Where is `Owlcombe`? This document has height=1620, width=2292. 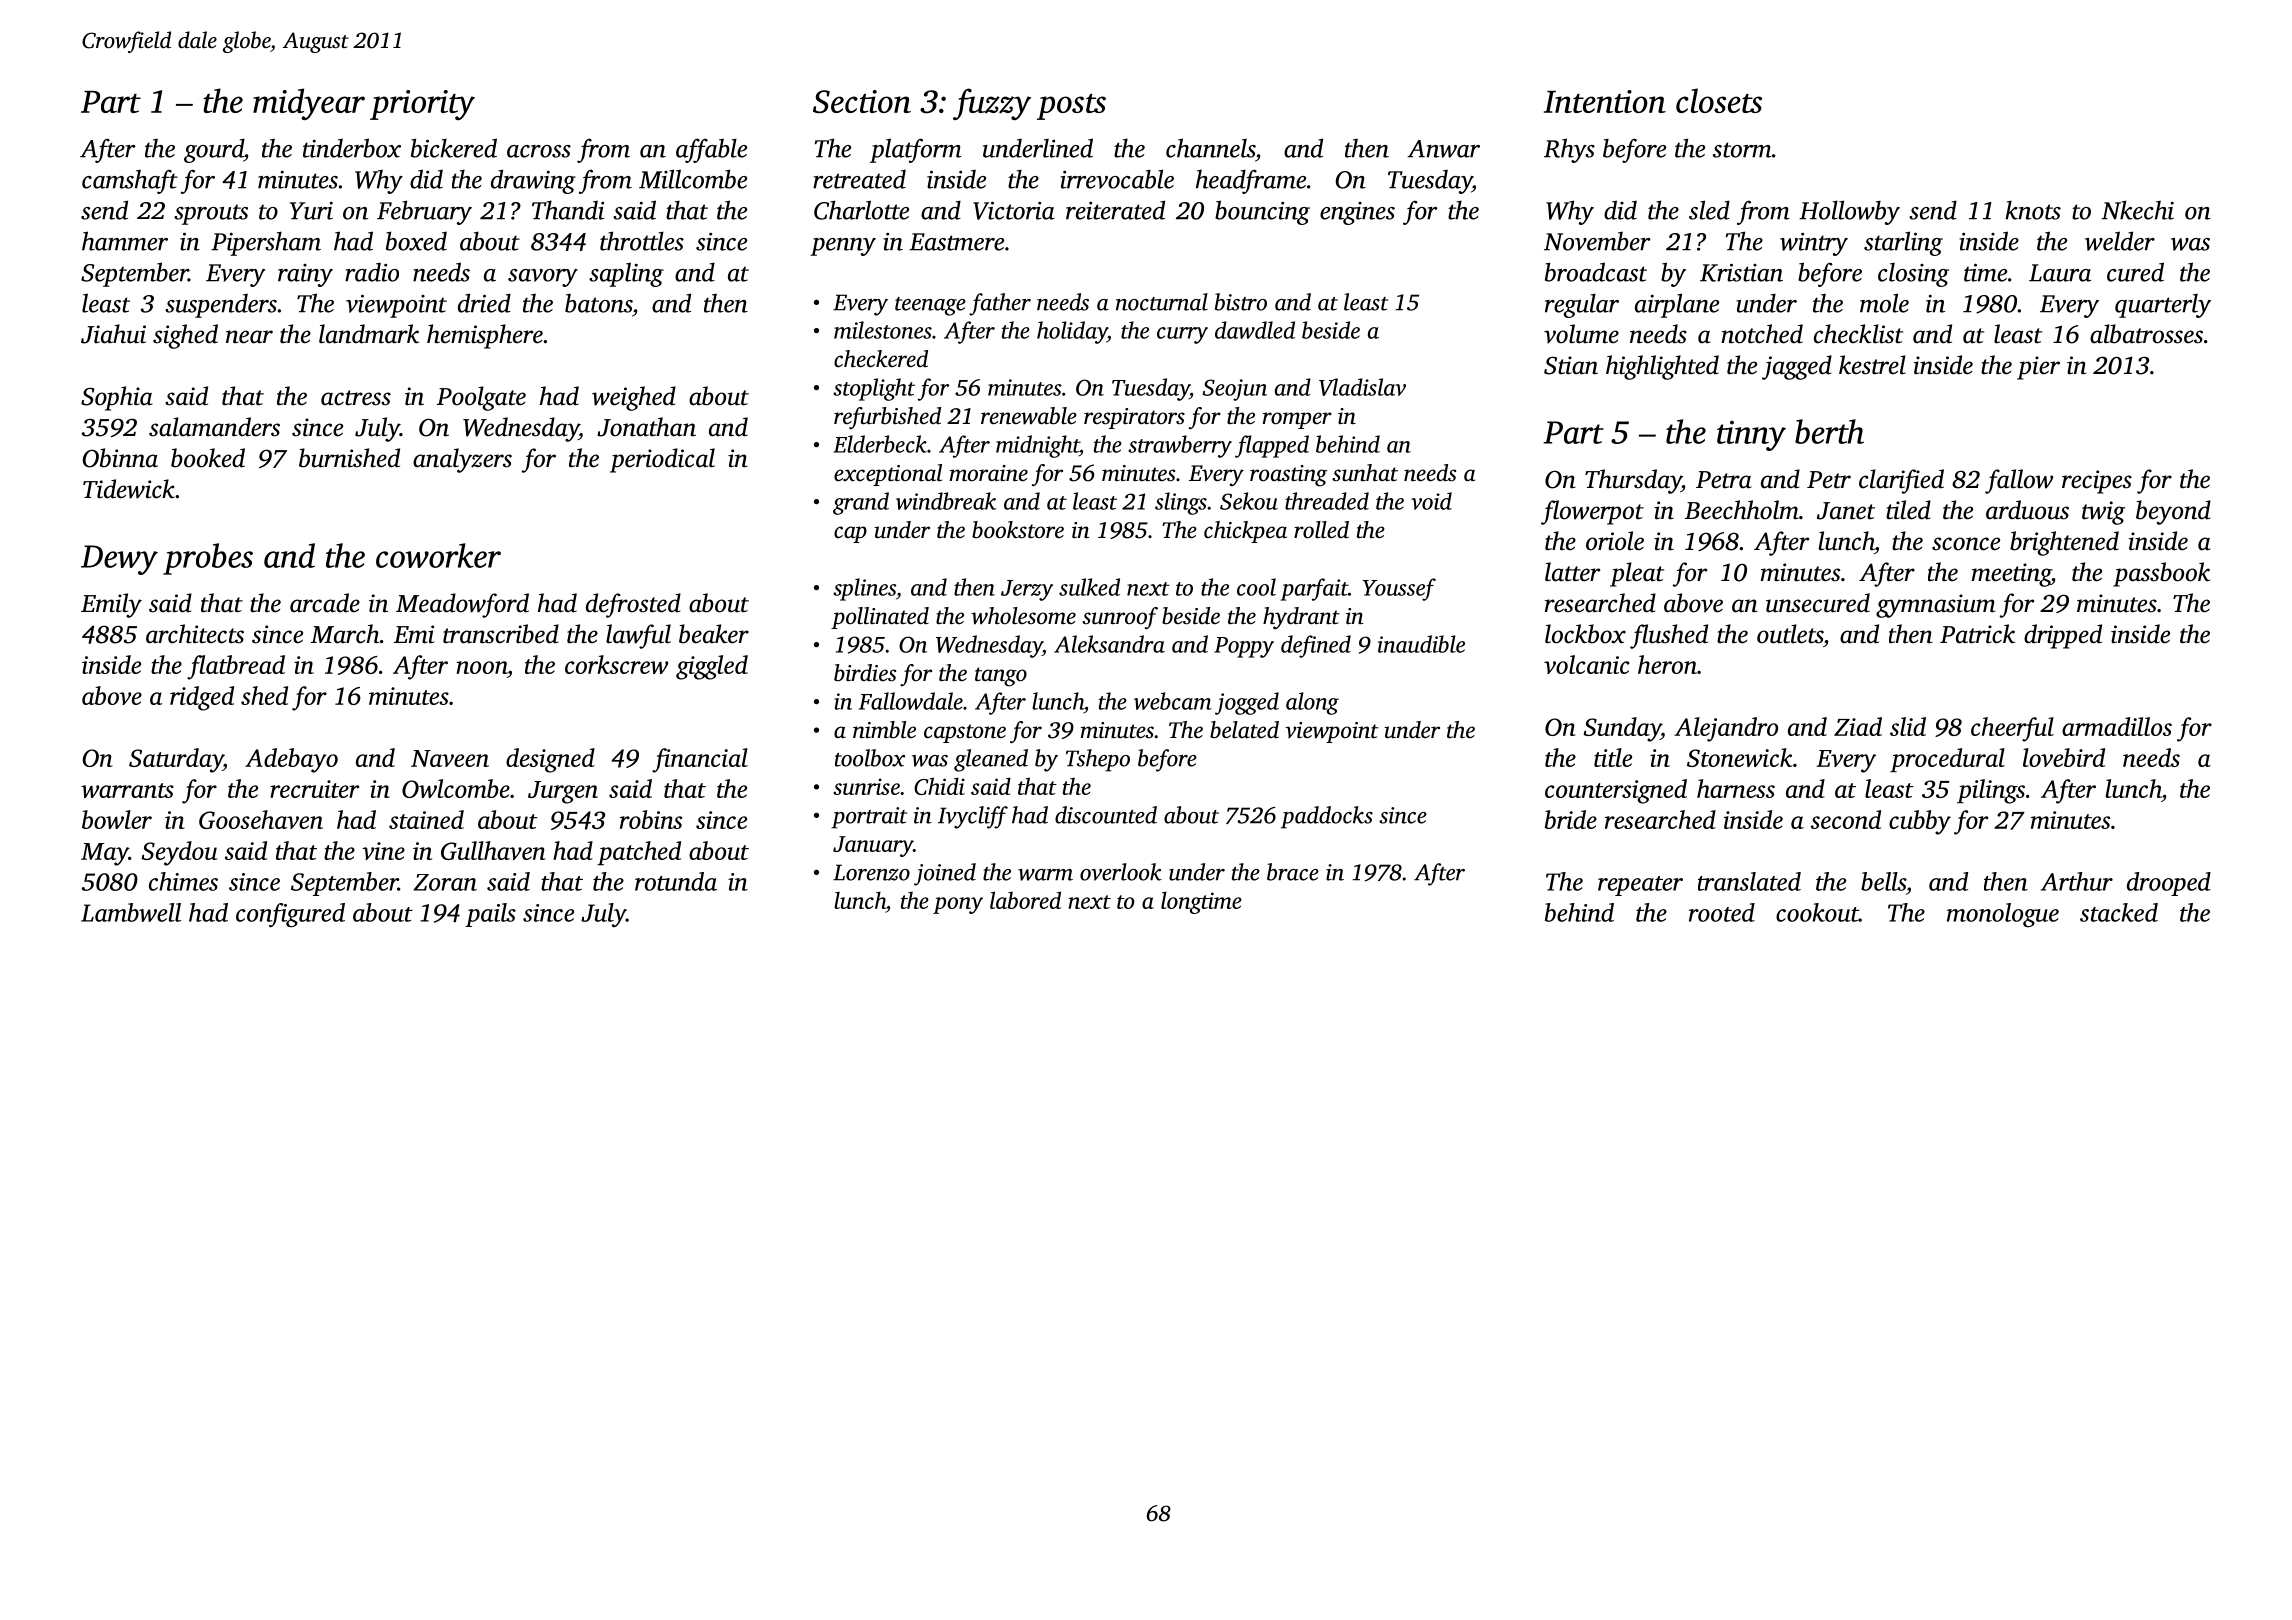
Owlcombe is located at coordinates (456, 788).
